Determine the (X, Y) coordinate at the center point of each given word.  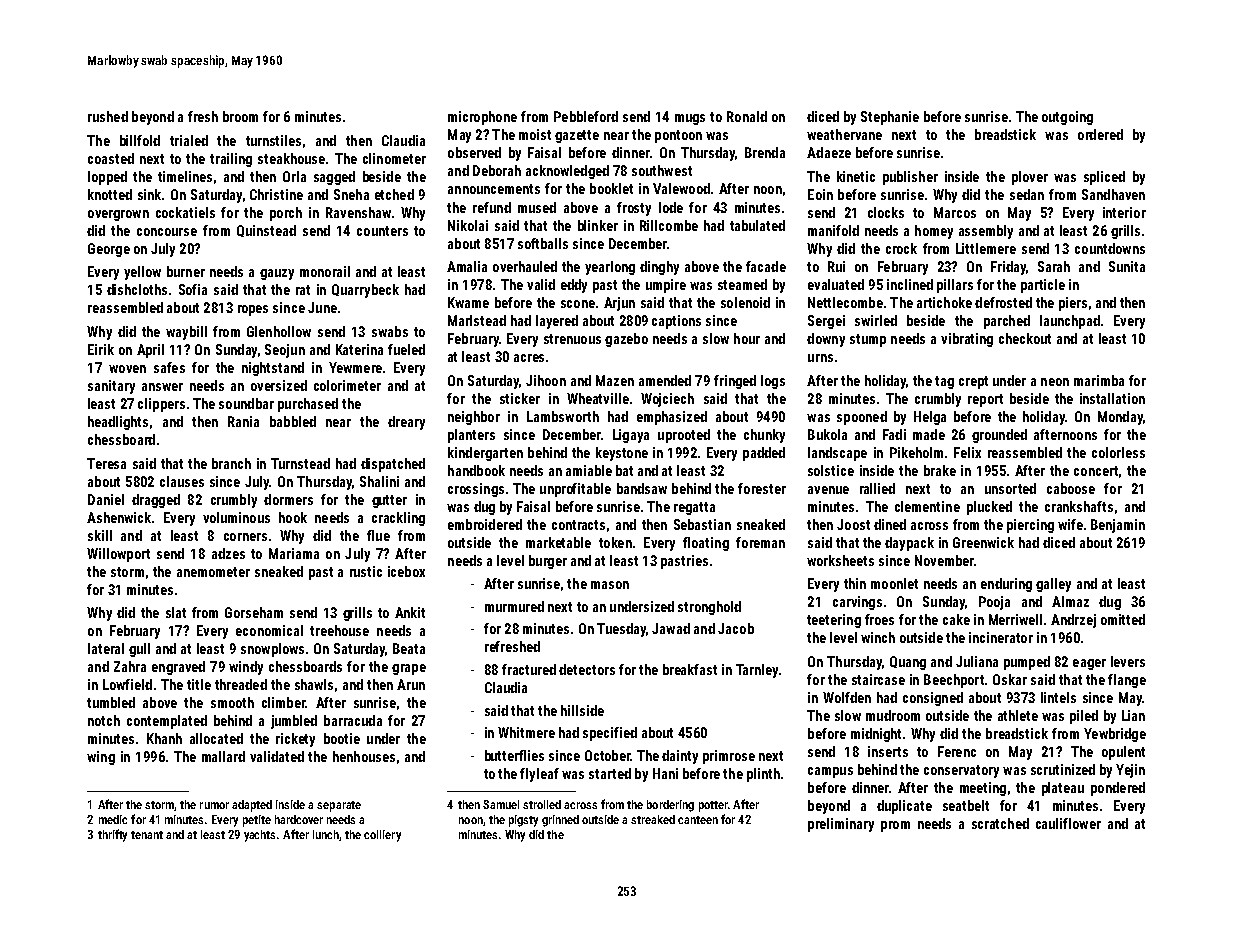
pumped (1027, 663)
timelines (185, 176)
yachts (259, 836)
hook (293, 517)
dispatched (393, 465)
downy (826, 340)
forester (762, 488)
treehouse (339, 630)
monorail (325, 271)
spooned (862, 418)
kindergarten (485, 454)
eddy (574, 286)
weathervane (844, 134)
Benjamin (1118, 526)
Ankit (410, 612)
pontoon (678, 136)
